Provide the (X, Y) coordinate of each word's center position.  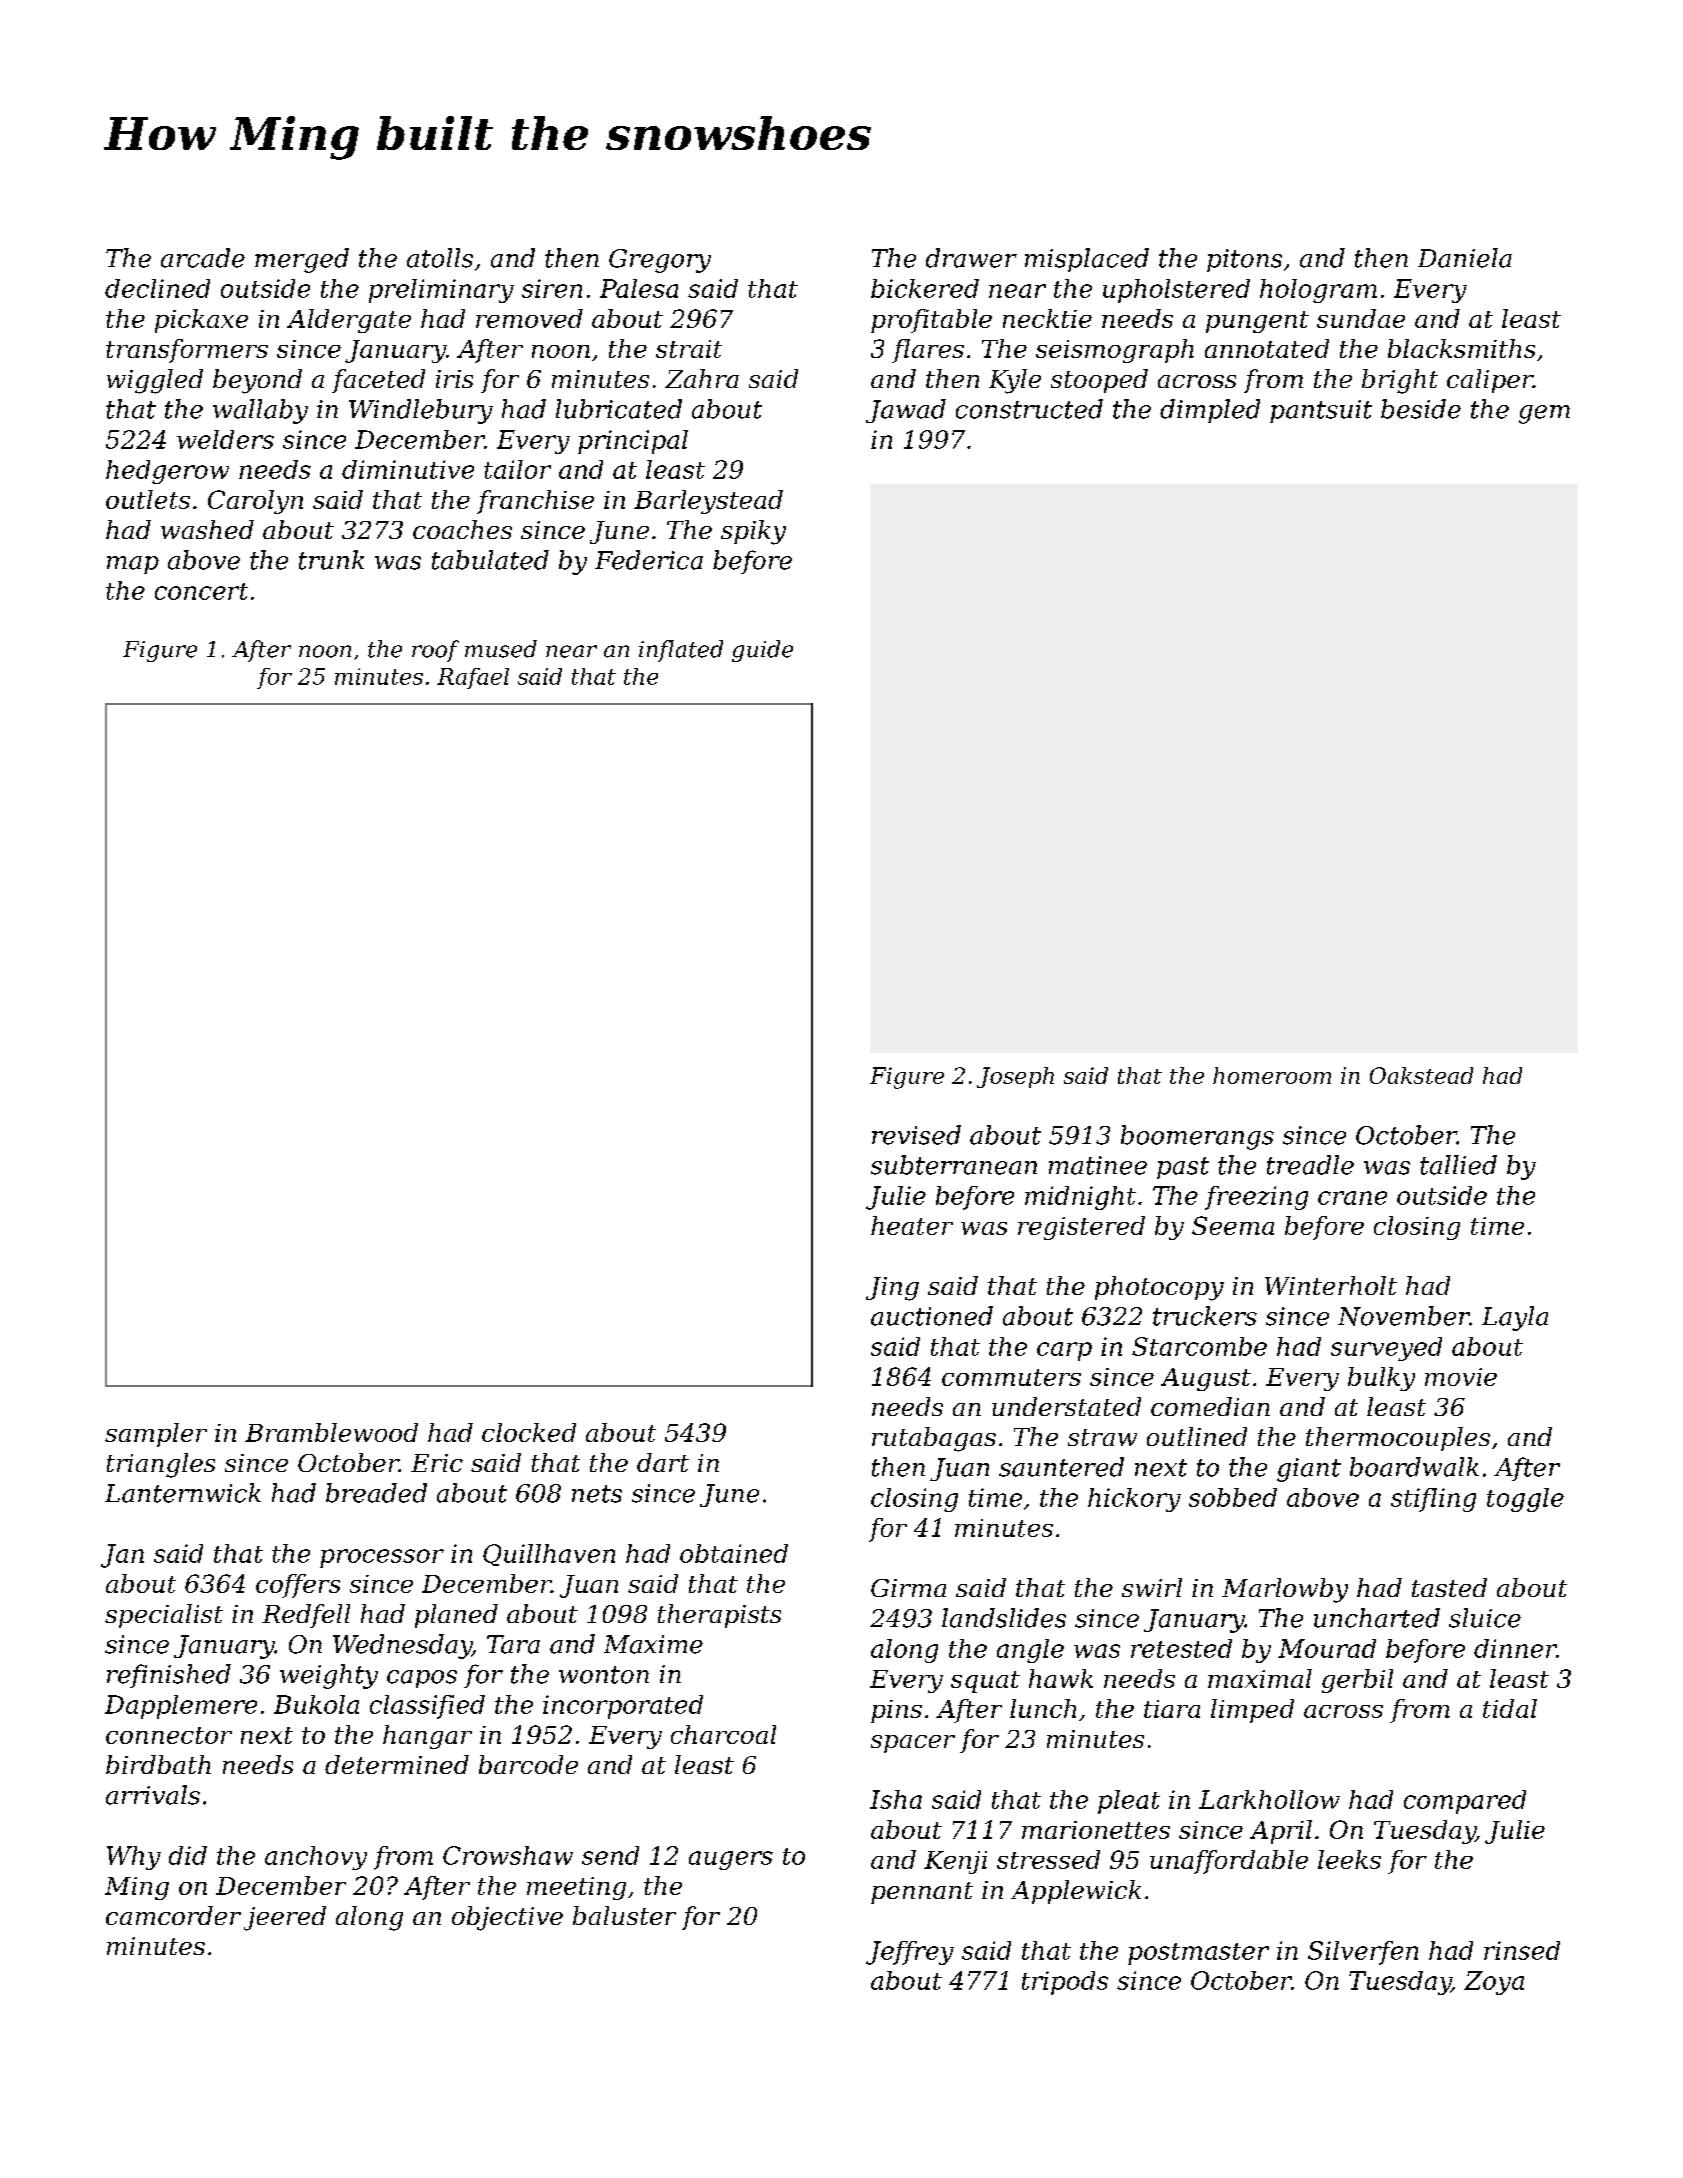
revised (916, 1135)
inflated (681, 651)
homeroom (1272, 1075)
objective (507, 1918)
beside (1421, 409)
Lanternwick (183, 1493)
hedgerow (167, 472)
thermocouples (1398, 1439)
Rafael (473, 678)
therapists (719, 1616)
